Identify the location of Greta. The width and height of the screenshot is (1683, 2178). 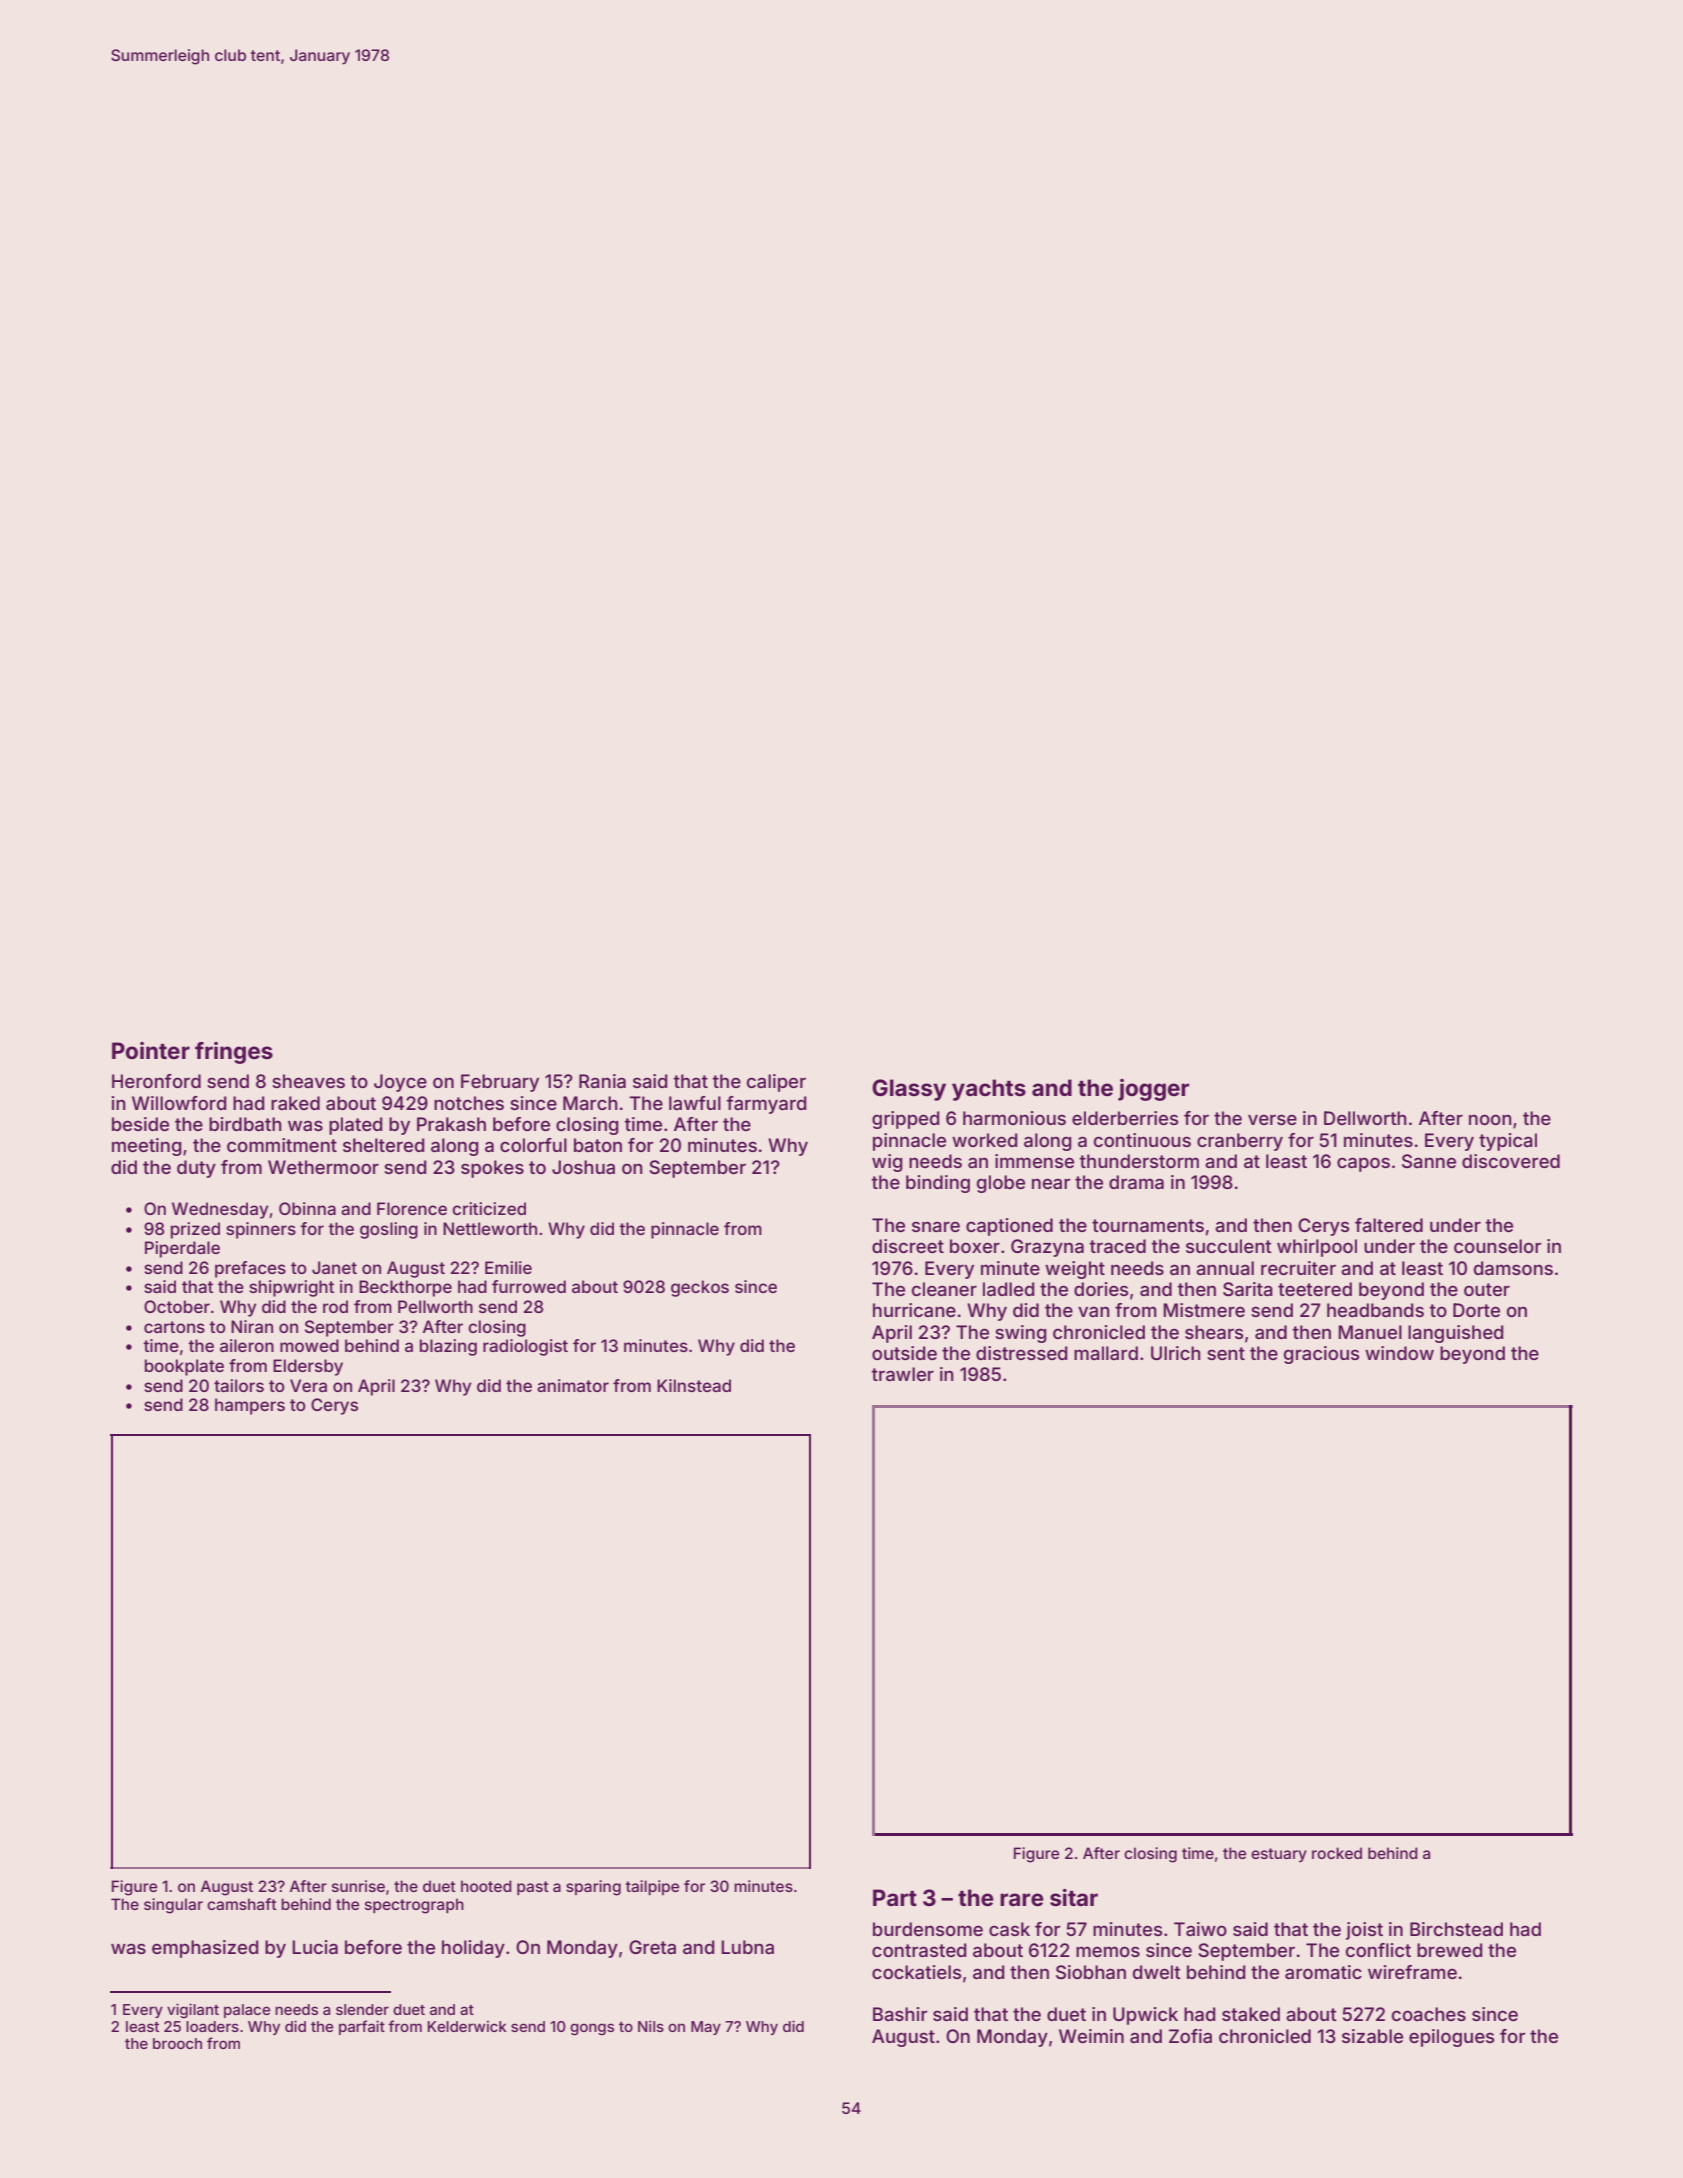
(652, 1947).
